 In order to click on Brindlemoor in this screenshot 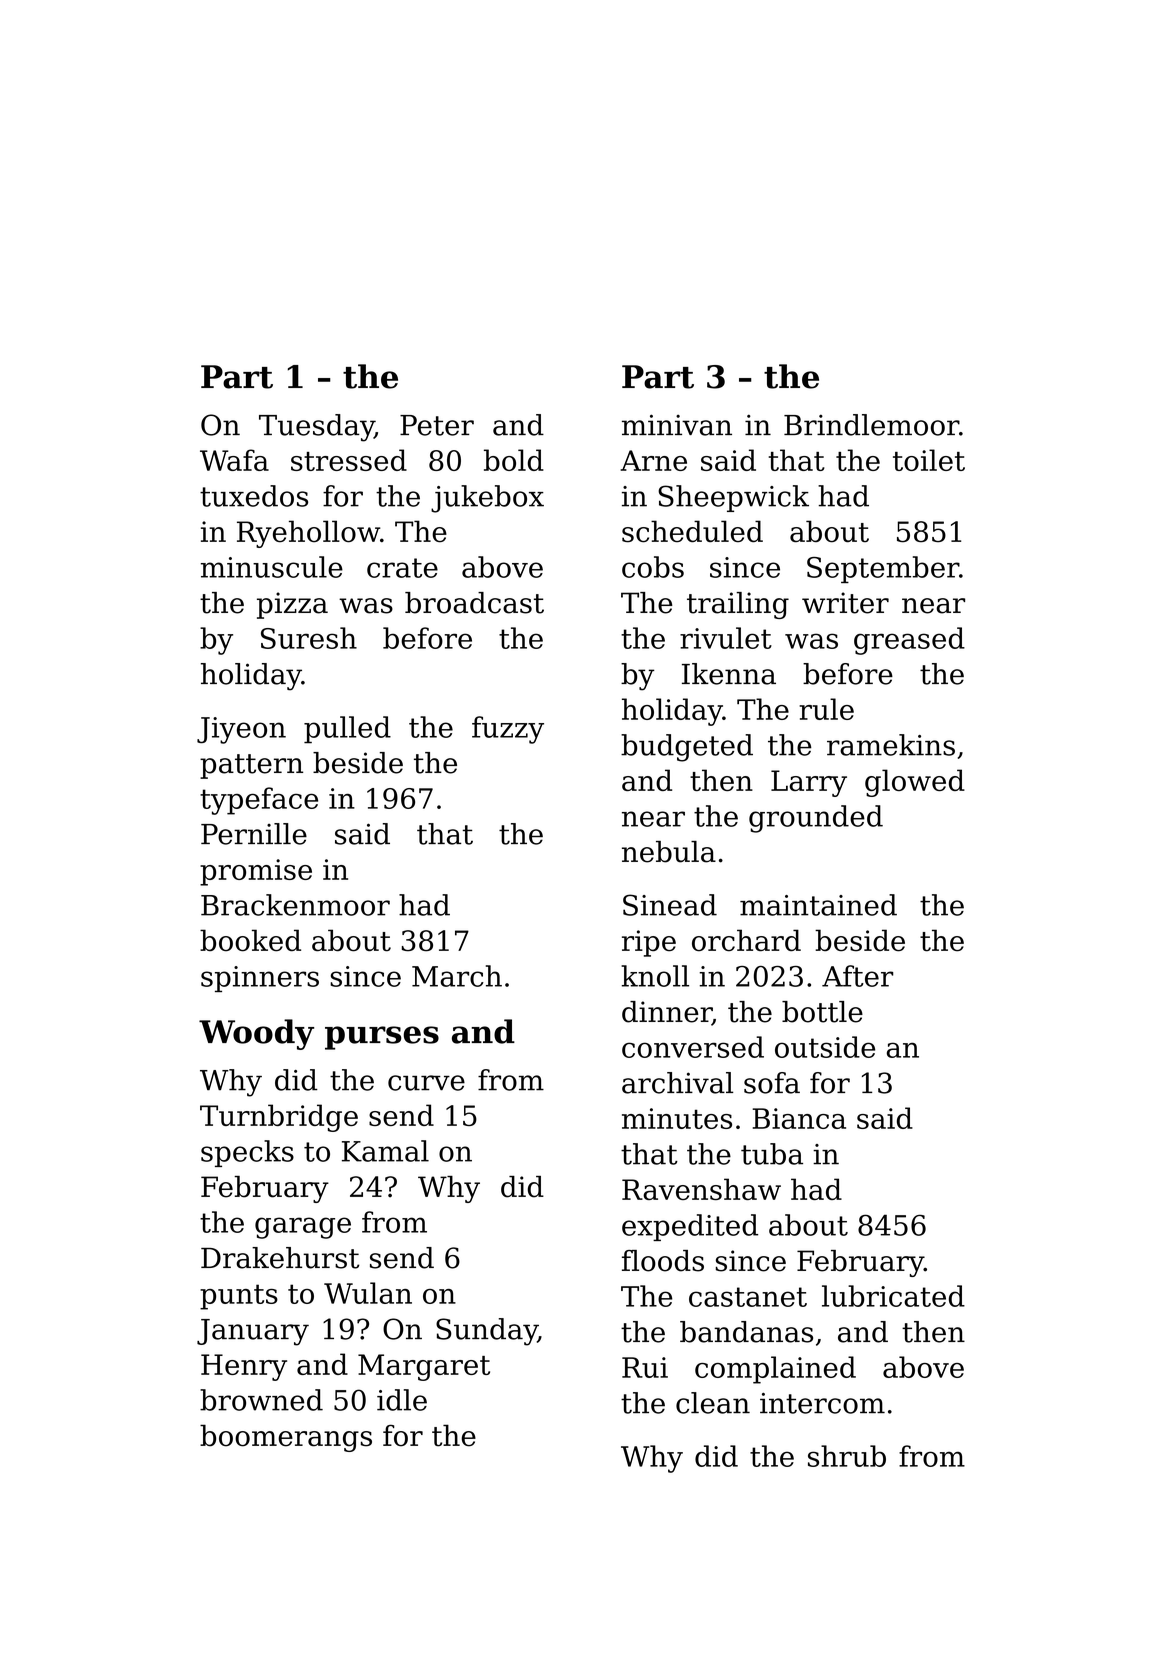, I will do `click(871, 425)`.
